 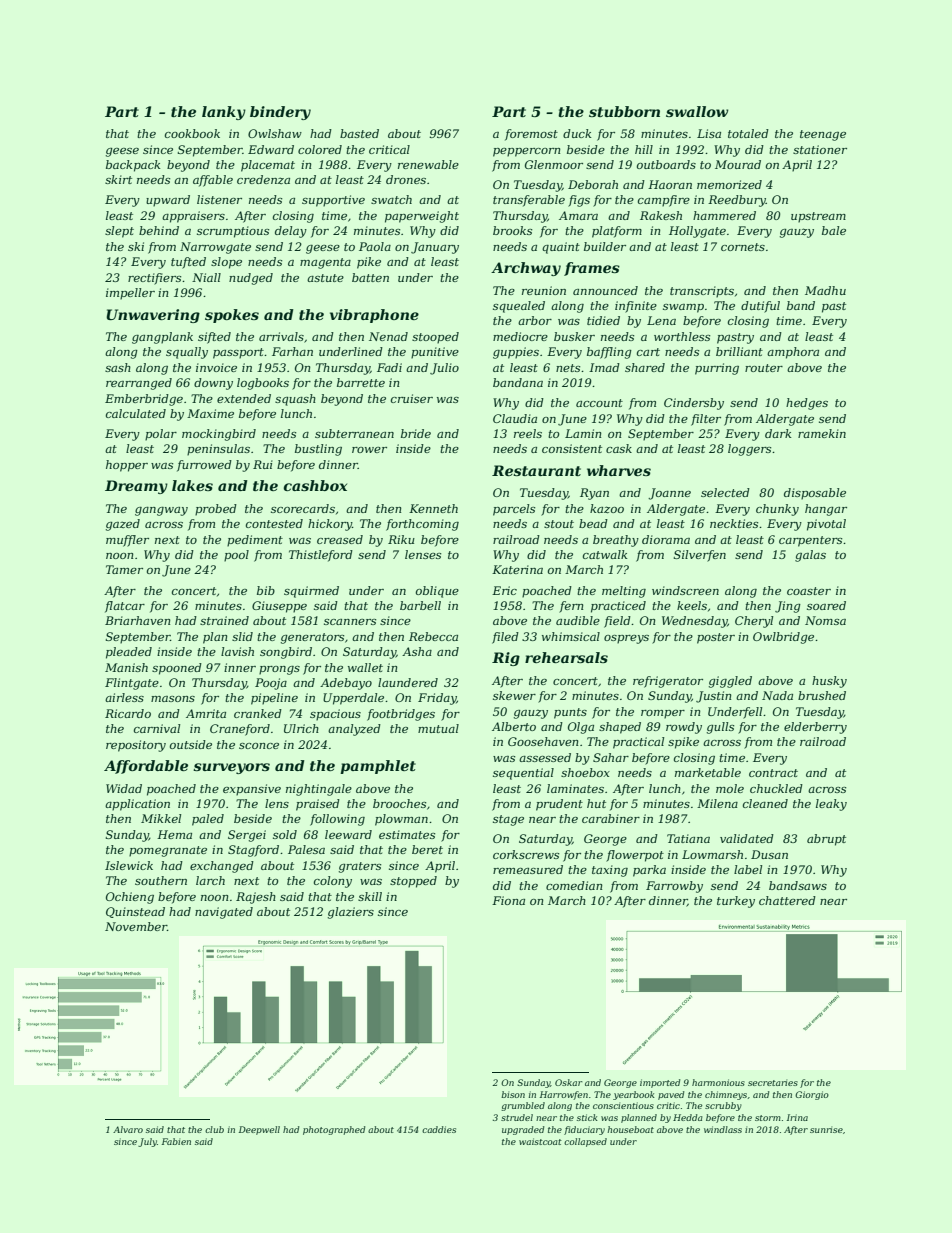 What do you see at coordinates (118, 367) in the screenshot?
I see `sash` at bounding box center [118, 367].
